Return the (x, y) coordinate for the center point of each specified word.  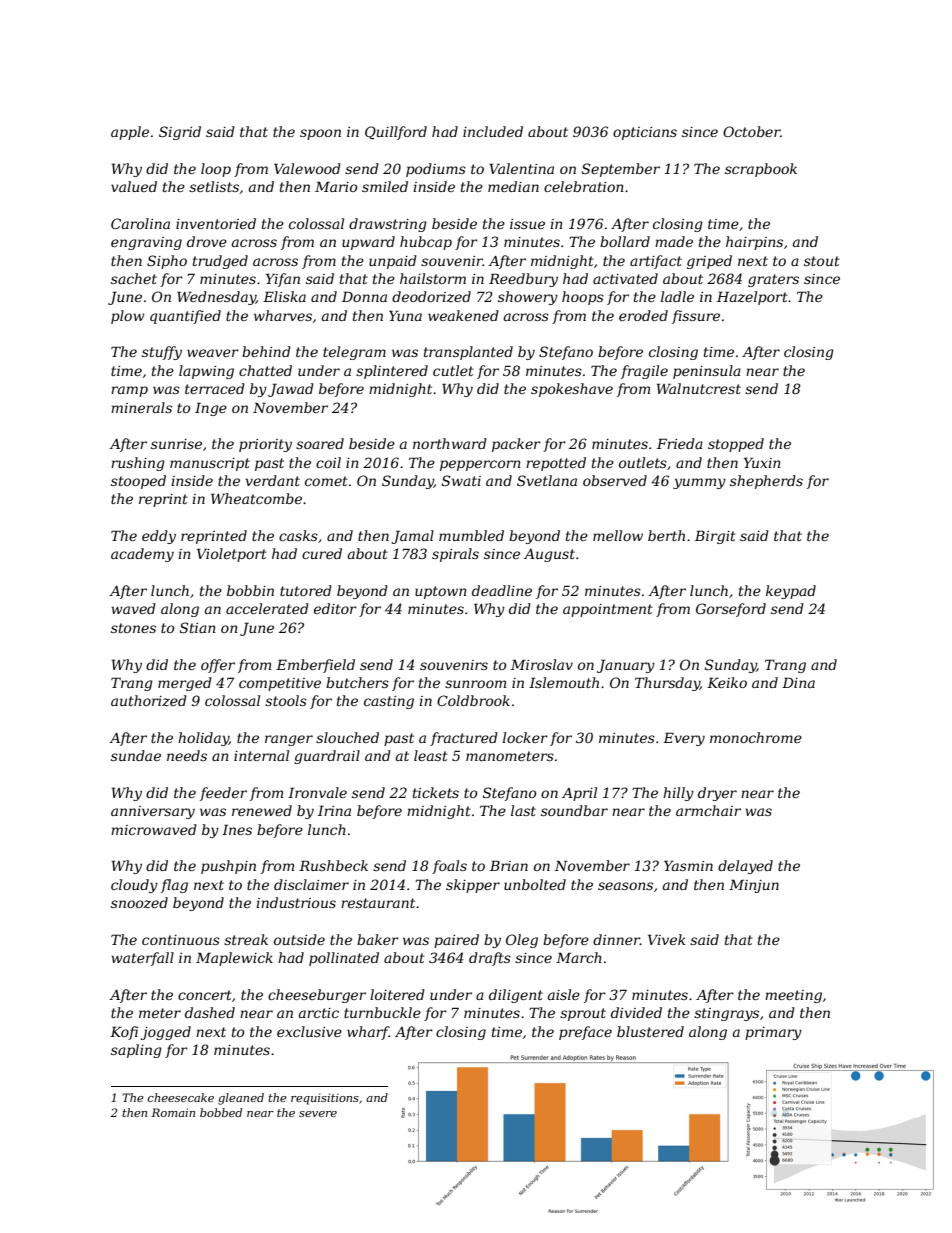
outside (299, 939)
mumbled (471, 535)
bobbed (221, 1112)
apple (130, 133)
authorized (149, 701)
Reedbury (523, 280)
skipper (473, 886)
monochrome (756, 737)
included (493, 131)
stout (822, 261)
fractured (464, 739)
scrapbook (761, 170)
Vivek (667, 939)
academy (142, 555)
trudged (220, 262)
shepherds (766, 482)
